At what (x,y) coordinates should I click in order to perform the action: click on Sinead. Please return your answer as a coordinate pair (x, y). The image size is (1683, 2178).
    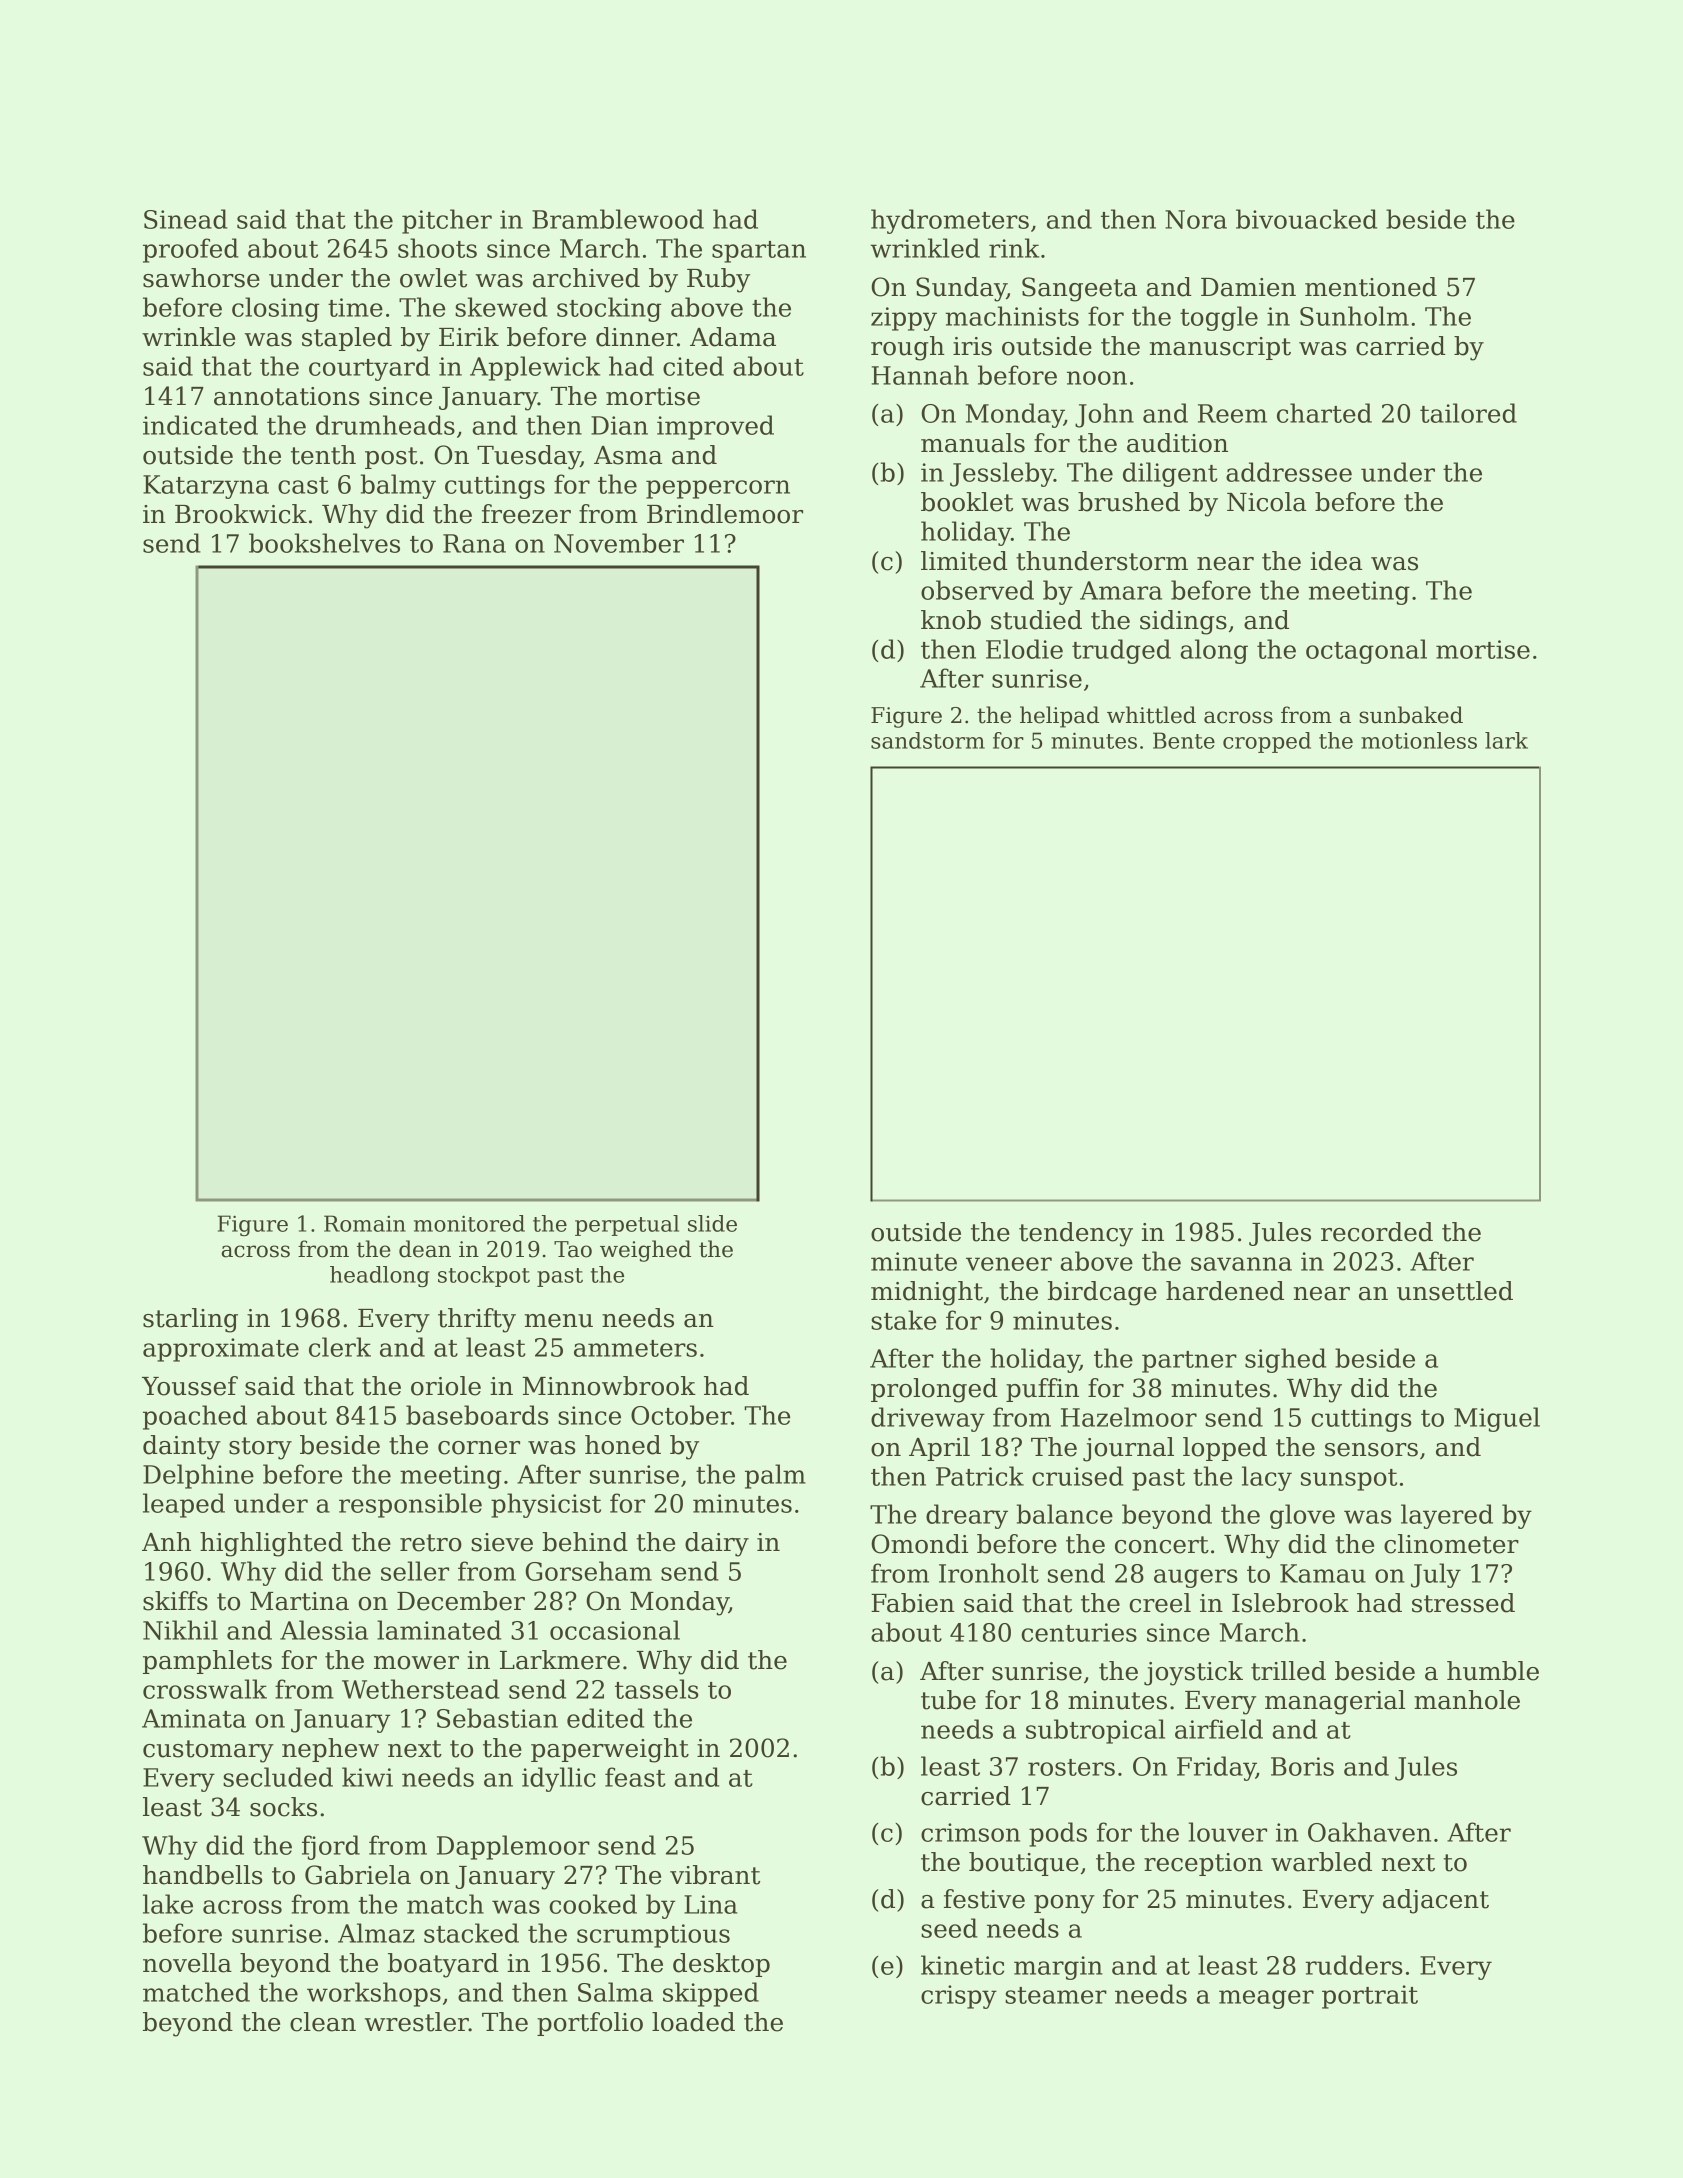
    Looking at the image, I should click on (186, 219).
